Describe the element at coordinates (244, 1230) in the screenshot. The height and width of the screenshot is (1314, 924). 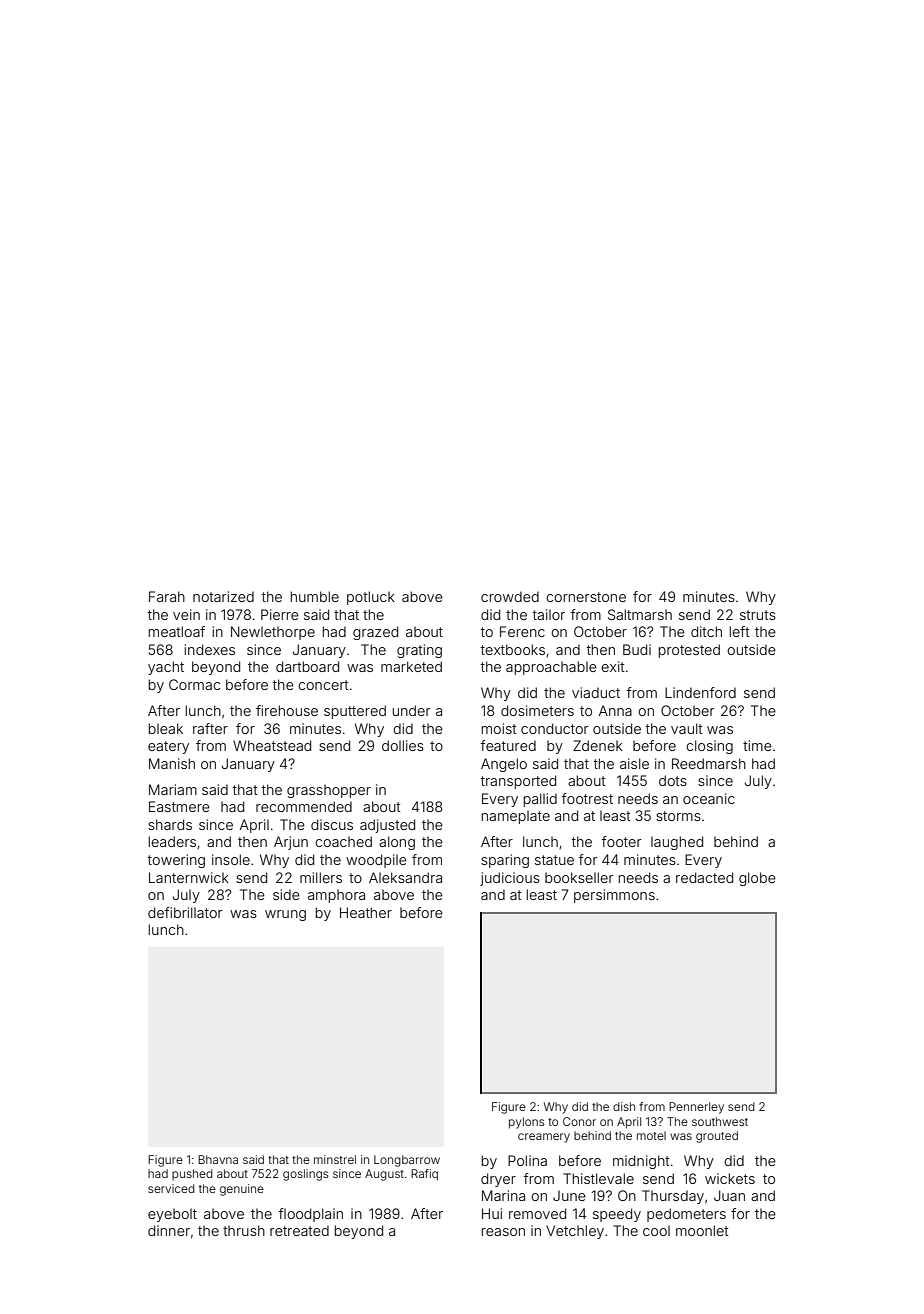
I see `thrush` at that location.
